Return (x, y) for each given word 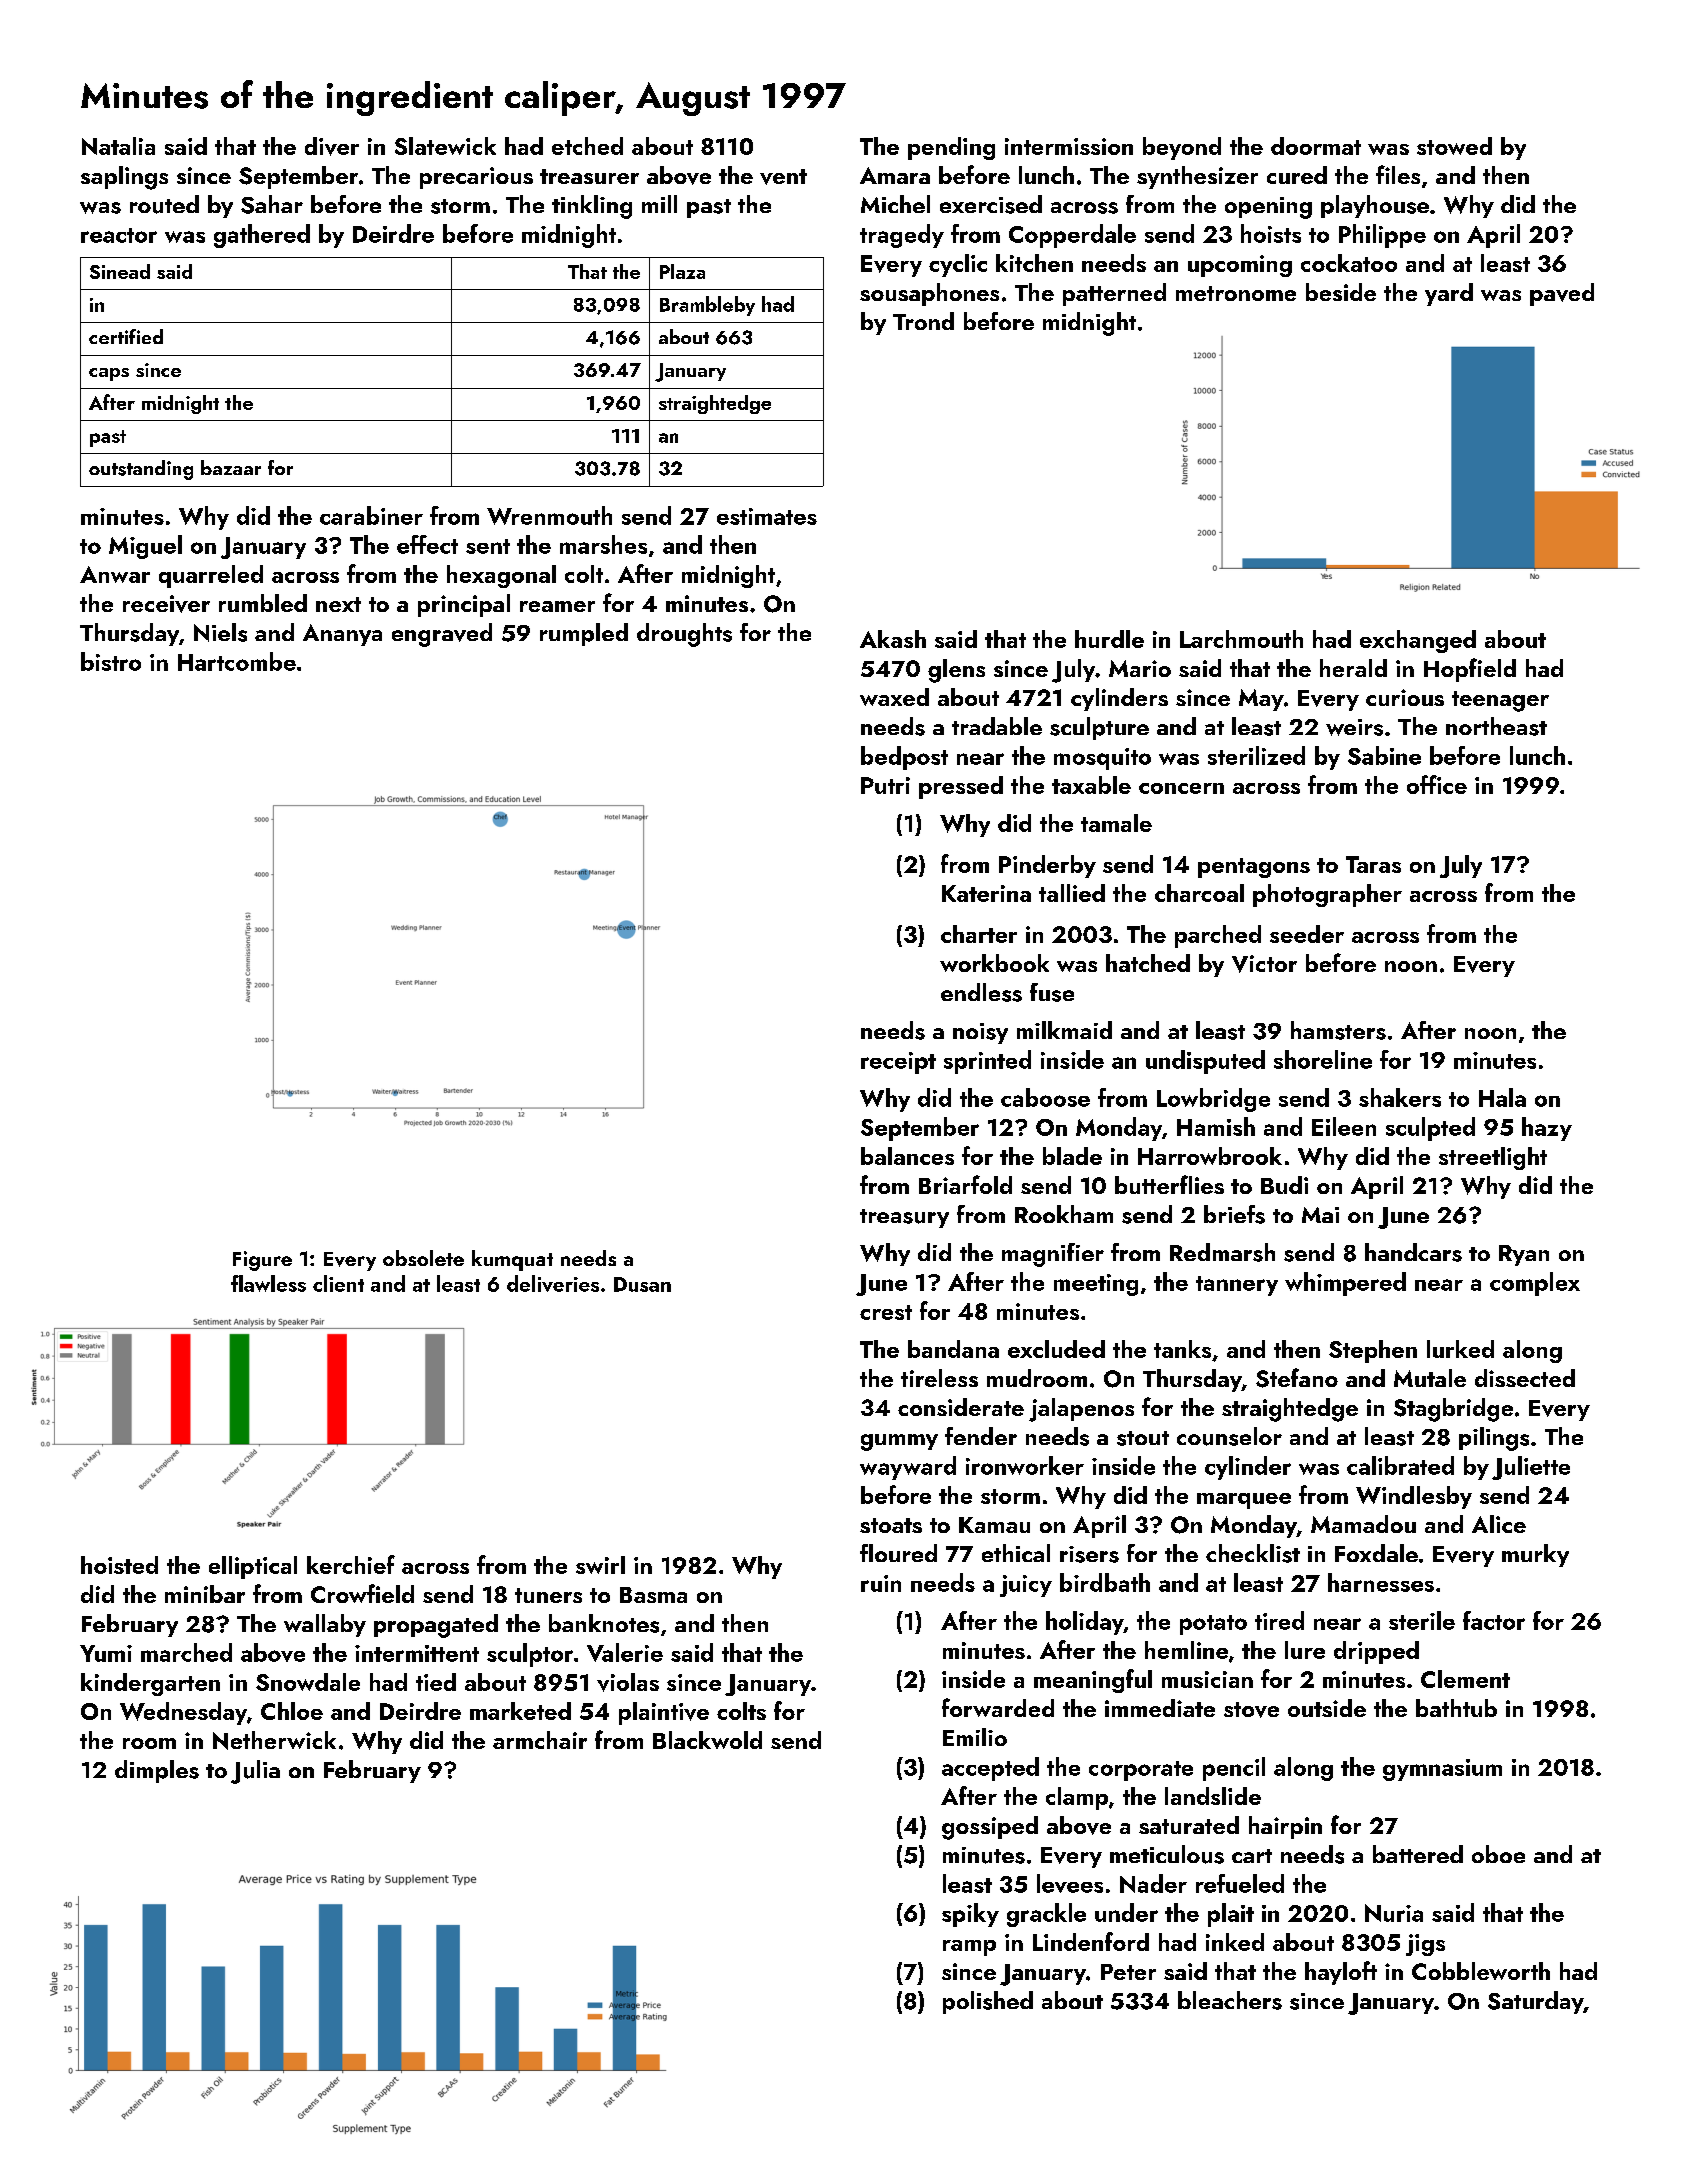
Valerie (625, 1652)
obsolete (423, 1258)
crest (886, 1312)
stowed (1454, 146)
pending (951, 148)
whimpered (1345, 1284)
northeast (1496, 726)
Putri (885, 785)
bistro (111, 661)
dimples (157, 1771)
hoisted (119, 1565)
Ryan (1524, 1255)
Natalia (118, 146)
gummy (899, 1442)
